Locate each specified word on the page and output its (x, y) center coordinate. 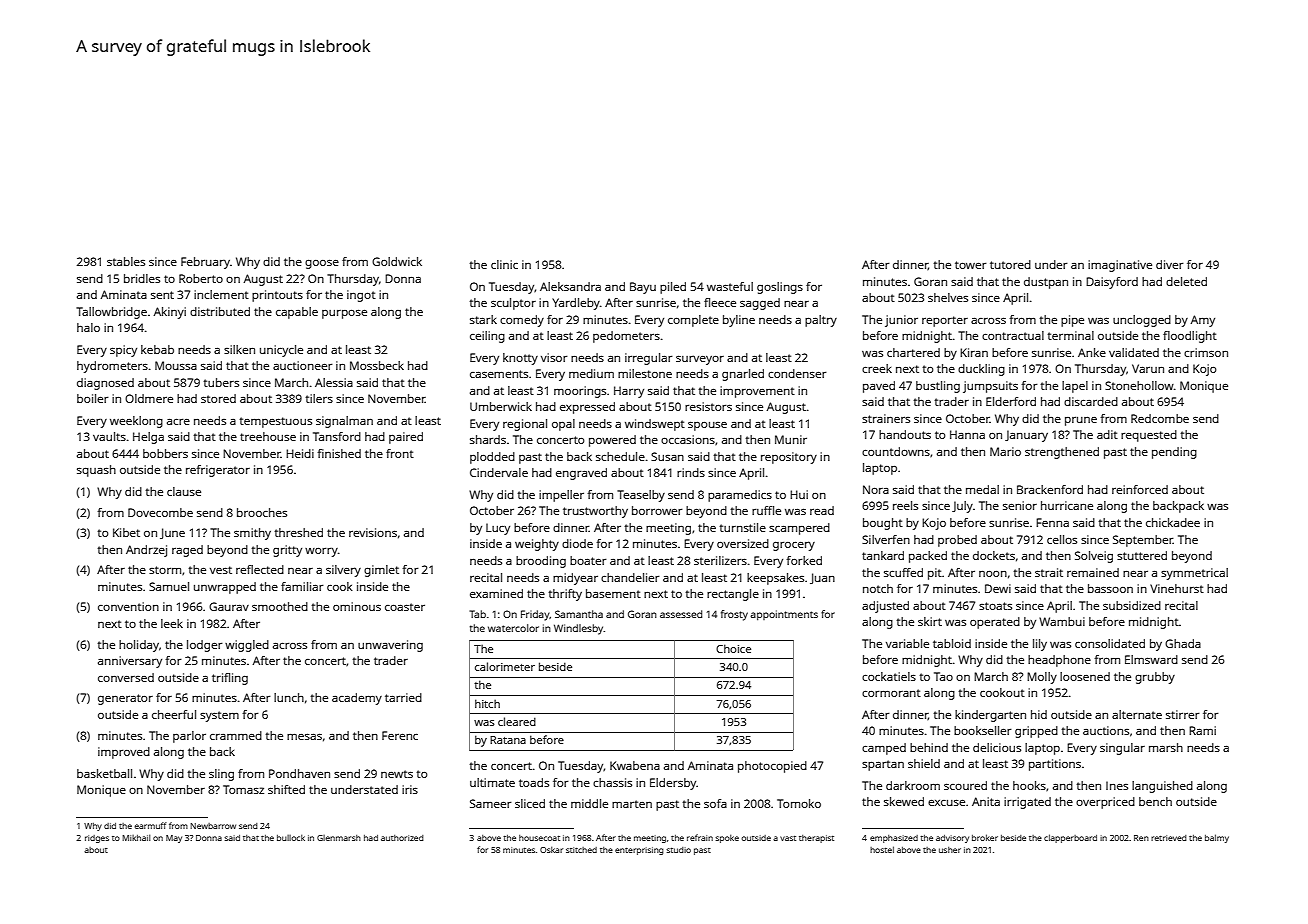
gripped (1036, 732)
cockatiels (889, 676)
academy (357, 699)
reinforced (1140, 489)
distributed (220, 311)
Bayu (643, 288)
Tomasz (243, 789)
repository (789, 458)
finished (339, 453)
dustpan (1046, 283)
